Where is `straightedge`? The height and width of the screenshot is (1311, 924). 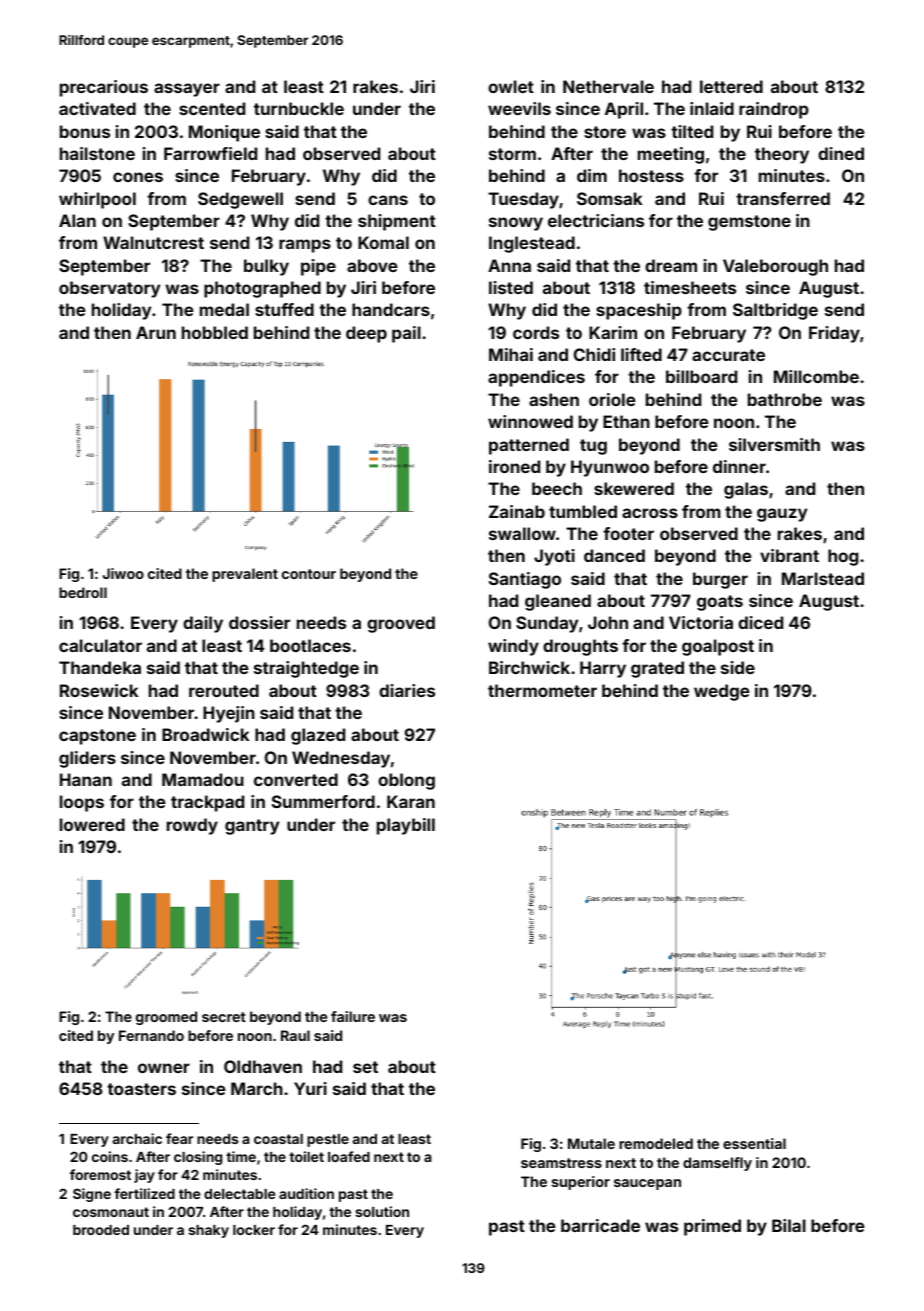 straightedge is located at coordinates (306, 669).
